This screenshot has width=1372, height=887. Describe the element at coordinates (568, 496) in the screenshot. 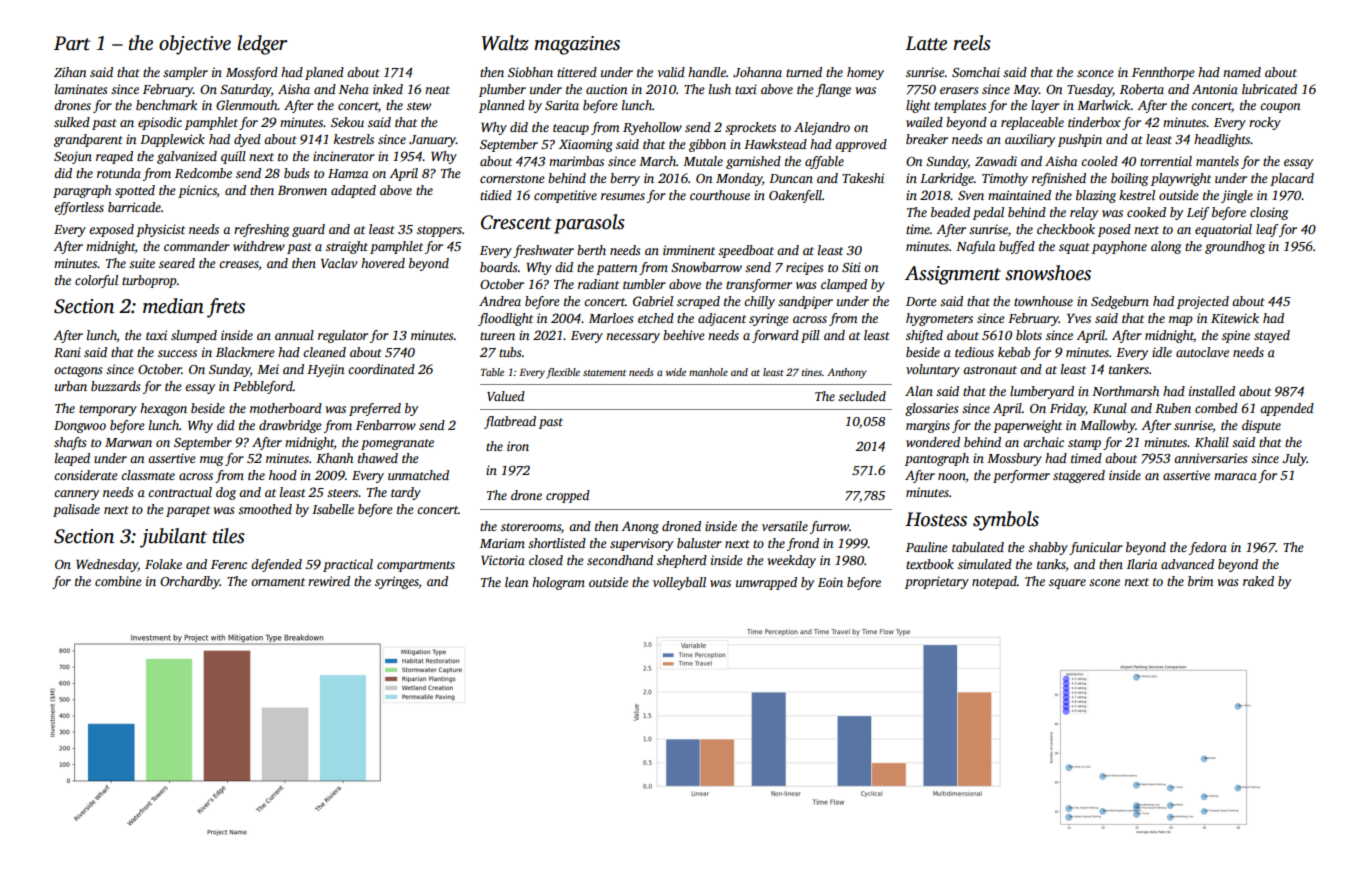

I see `cropped` at that location.
